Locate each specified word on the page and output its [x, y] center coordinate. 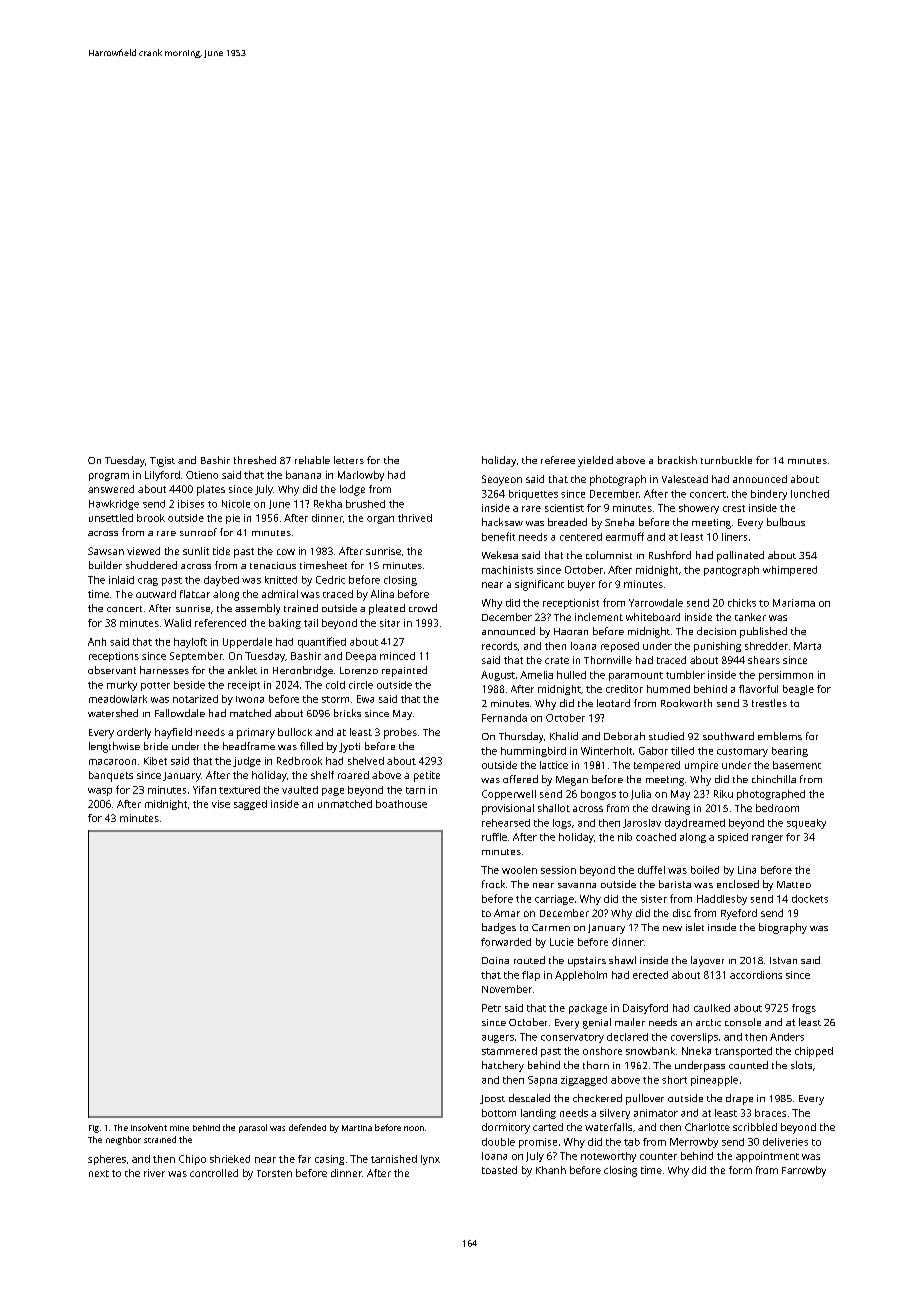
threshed [255, 460]
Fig [94, 1129]
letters [349, 460]
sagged [250, 805]
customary [742, 752]
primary [256, 733]
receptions [114, 657]
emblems [780, 736]
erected [650, 975]
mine [179, 1128]
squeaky [806, 824]
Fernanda [504, 718]
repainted [404, 671]
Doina [495, 960]
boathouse [401, 804]
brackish [677, 460]
